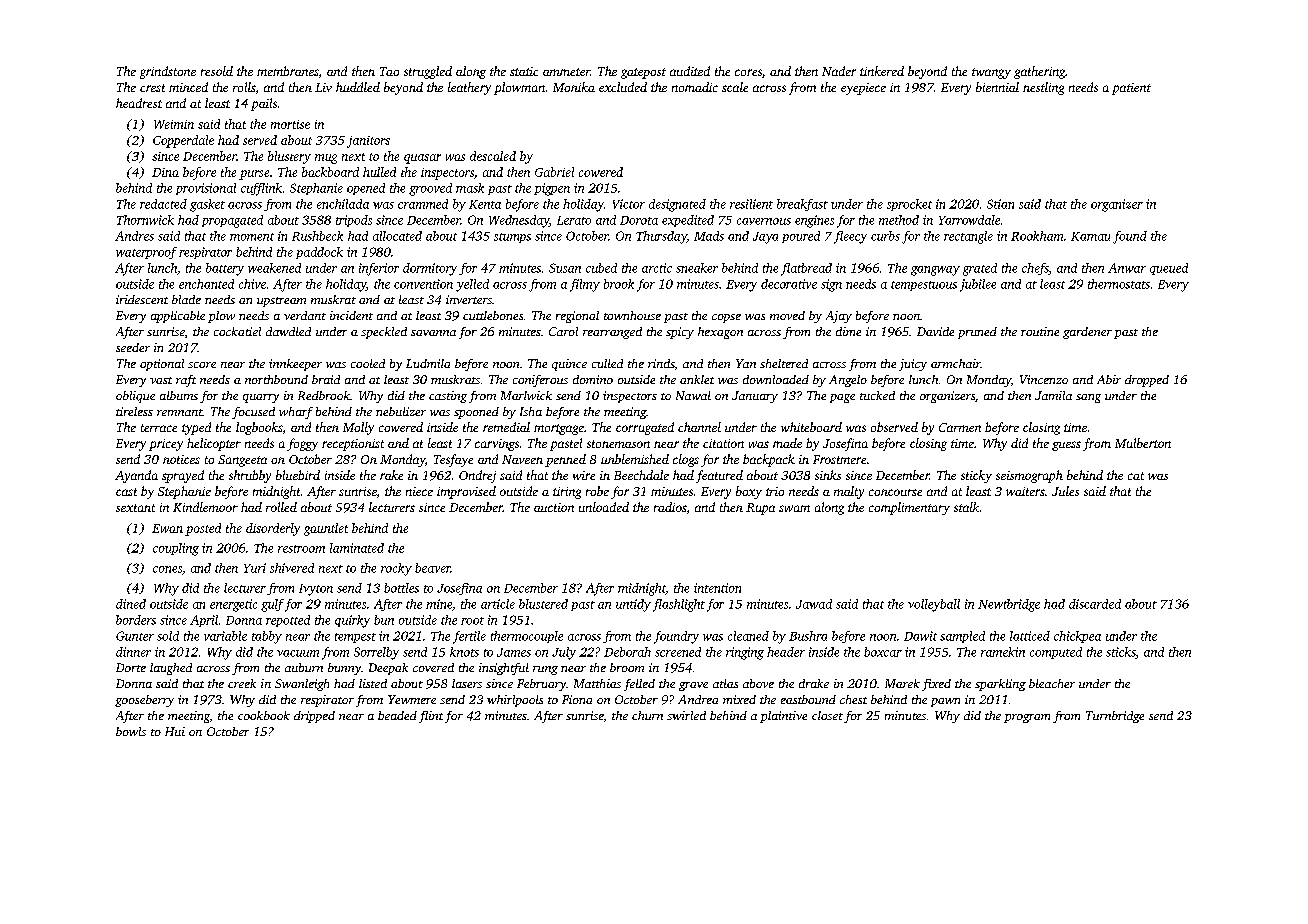 Image resolution: width=1308 pixels, height=924 pixels. Describe the element at coordinates (1147, 381) in the screenshot. I see `dropped` at that location.
